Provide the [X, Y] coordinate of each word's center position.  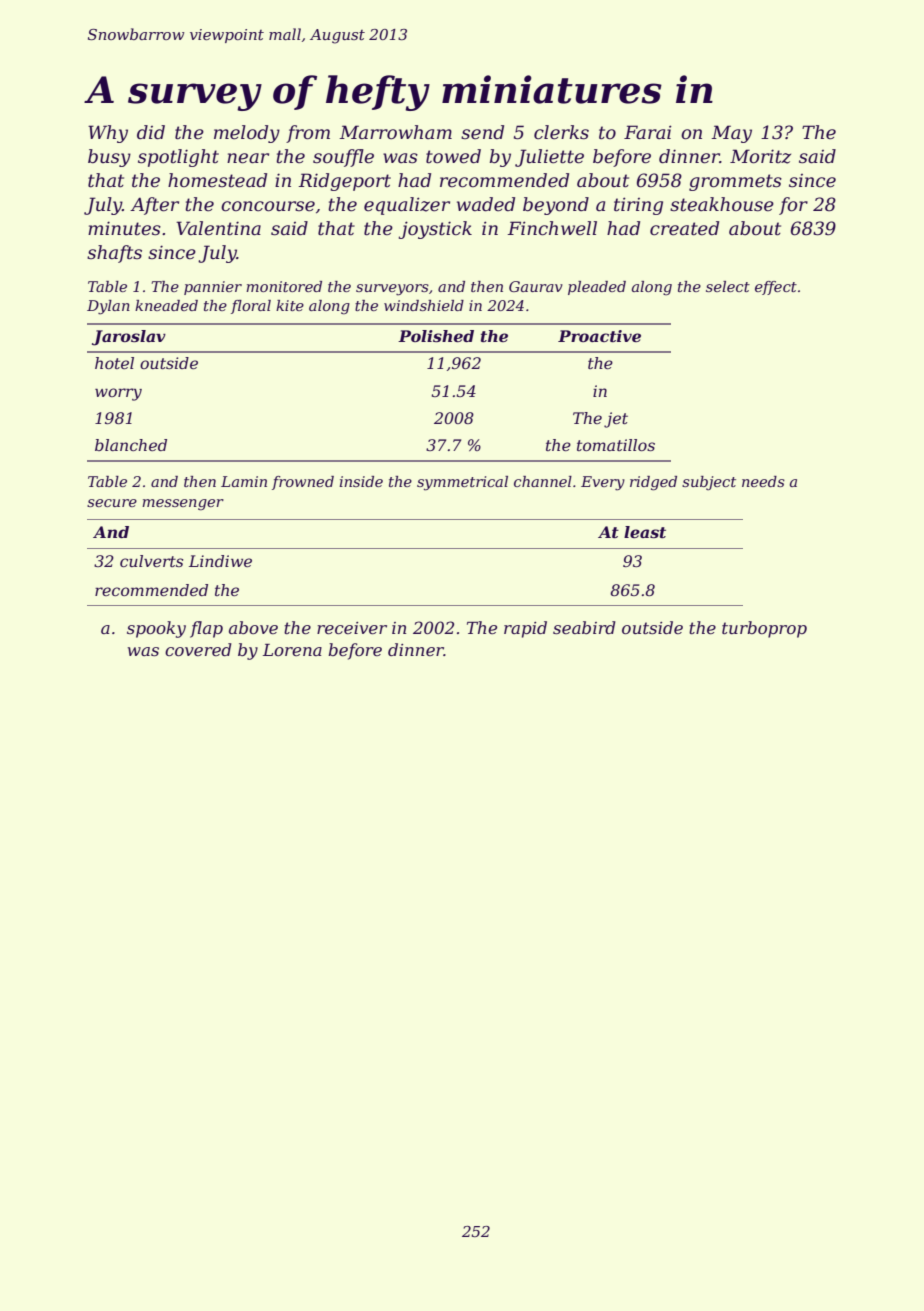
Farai [648, 132]
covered [198, 649]
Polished [436, 336]
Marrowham [395, 132]
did [151, 132]
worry [118, 394]
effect [776, 288]
